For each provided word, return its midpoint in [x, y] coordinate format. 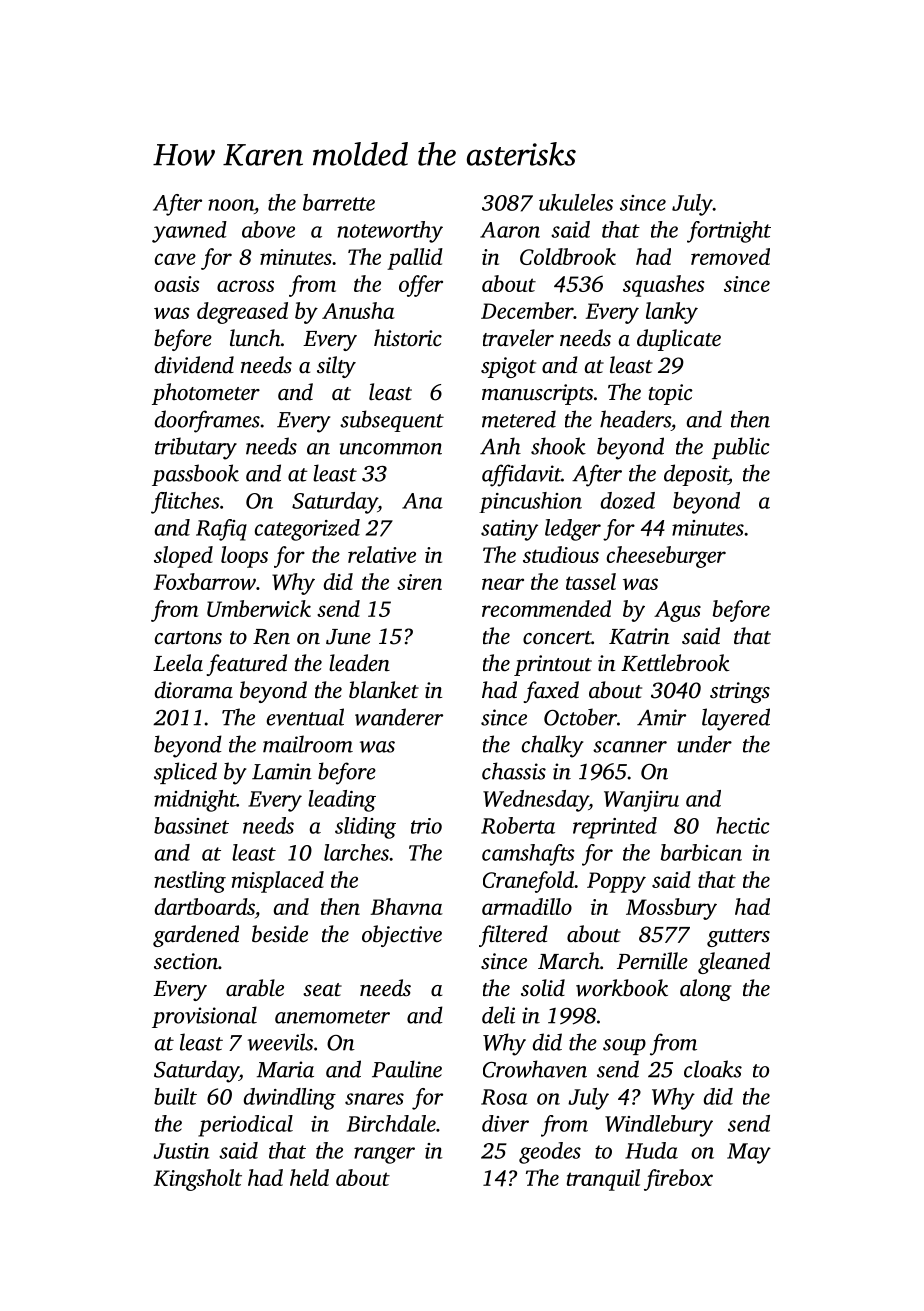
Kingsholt [197, 1180]
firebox [678, 1180]
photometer [206, 394]
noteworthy [390, 232]
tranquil [603, 1180]
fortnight [729, 232]
